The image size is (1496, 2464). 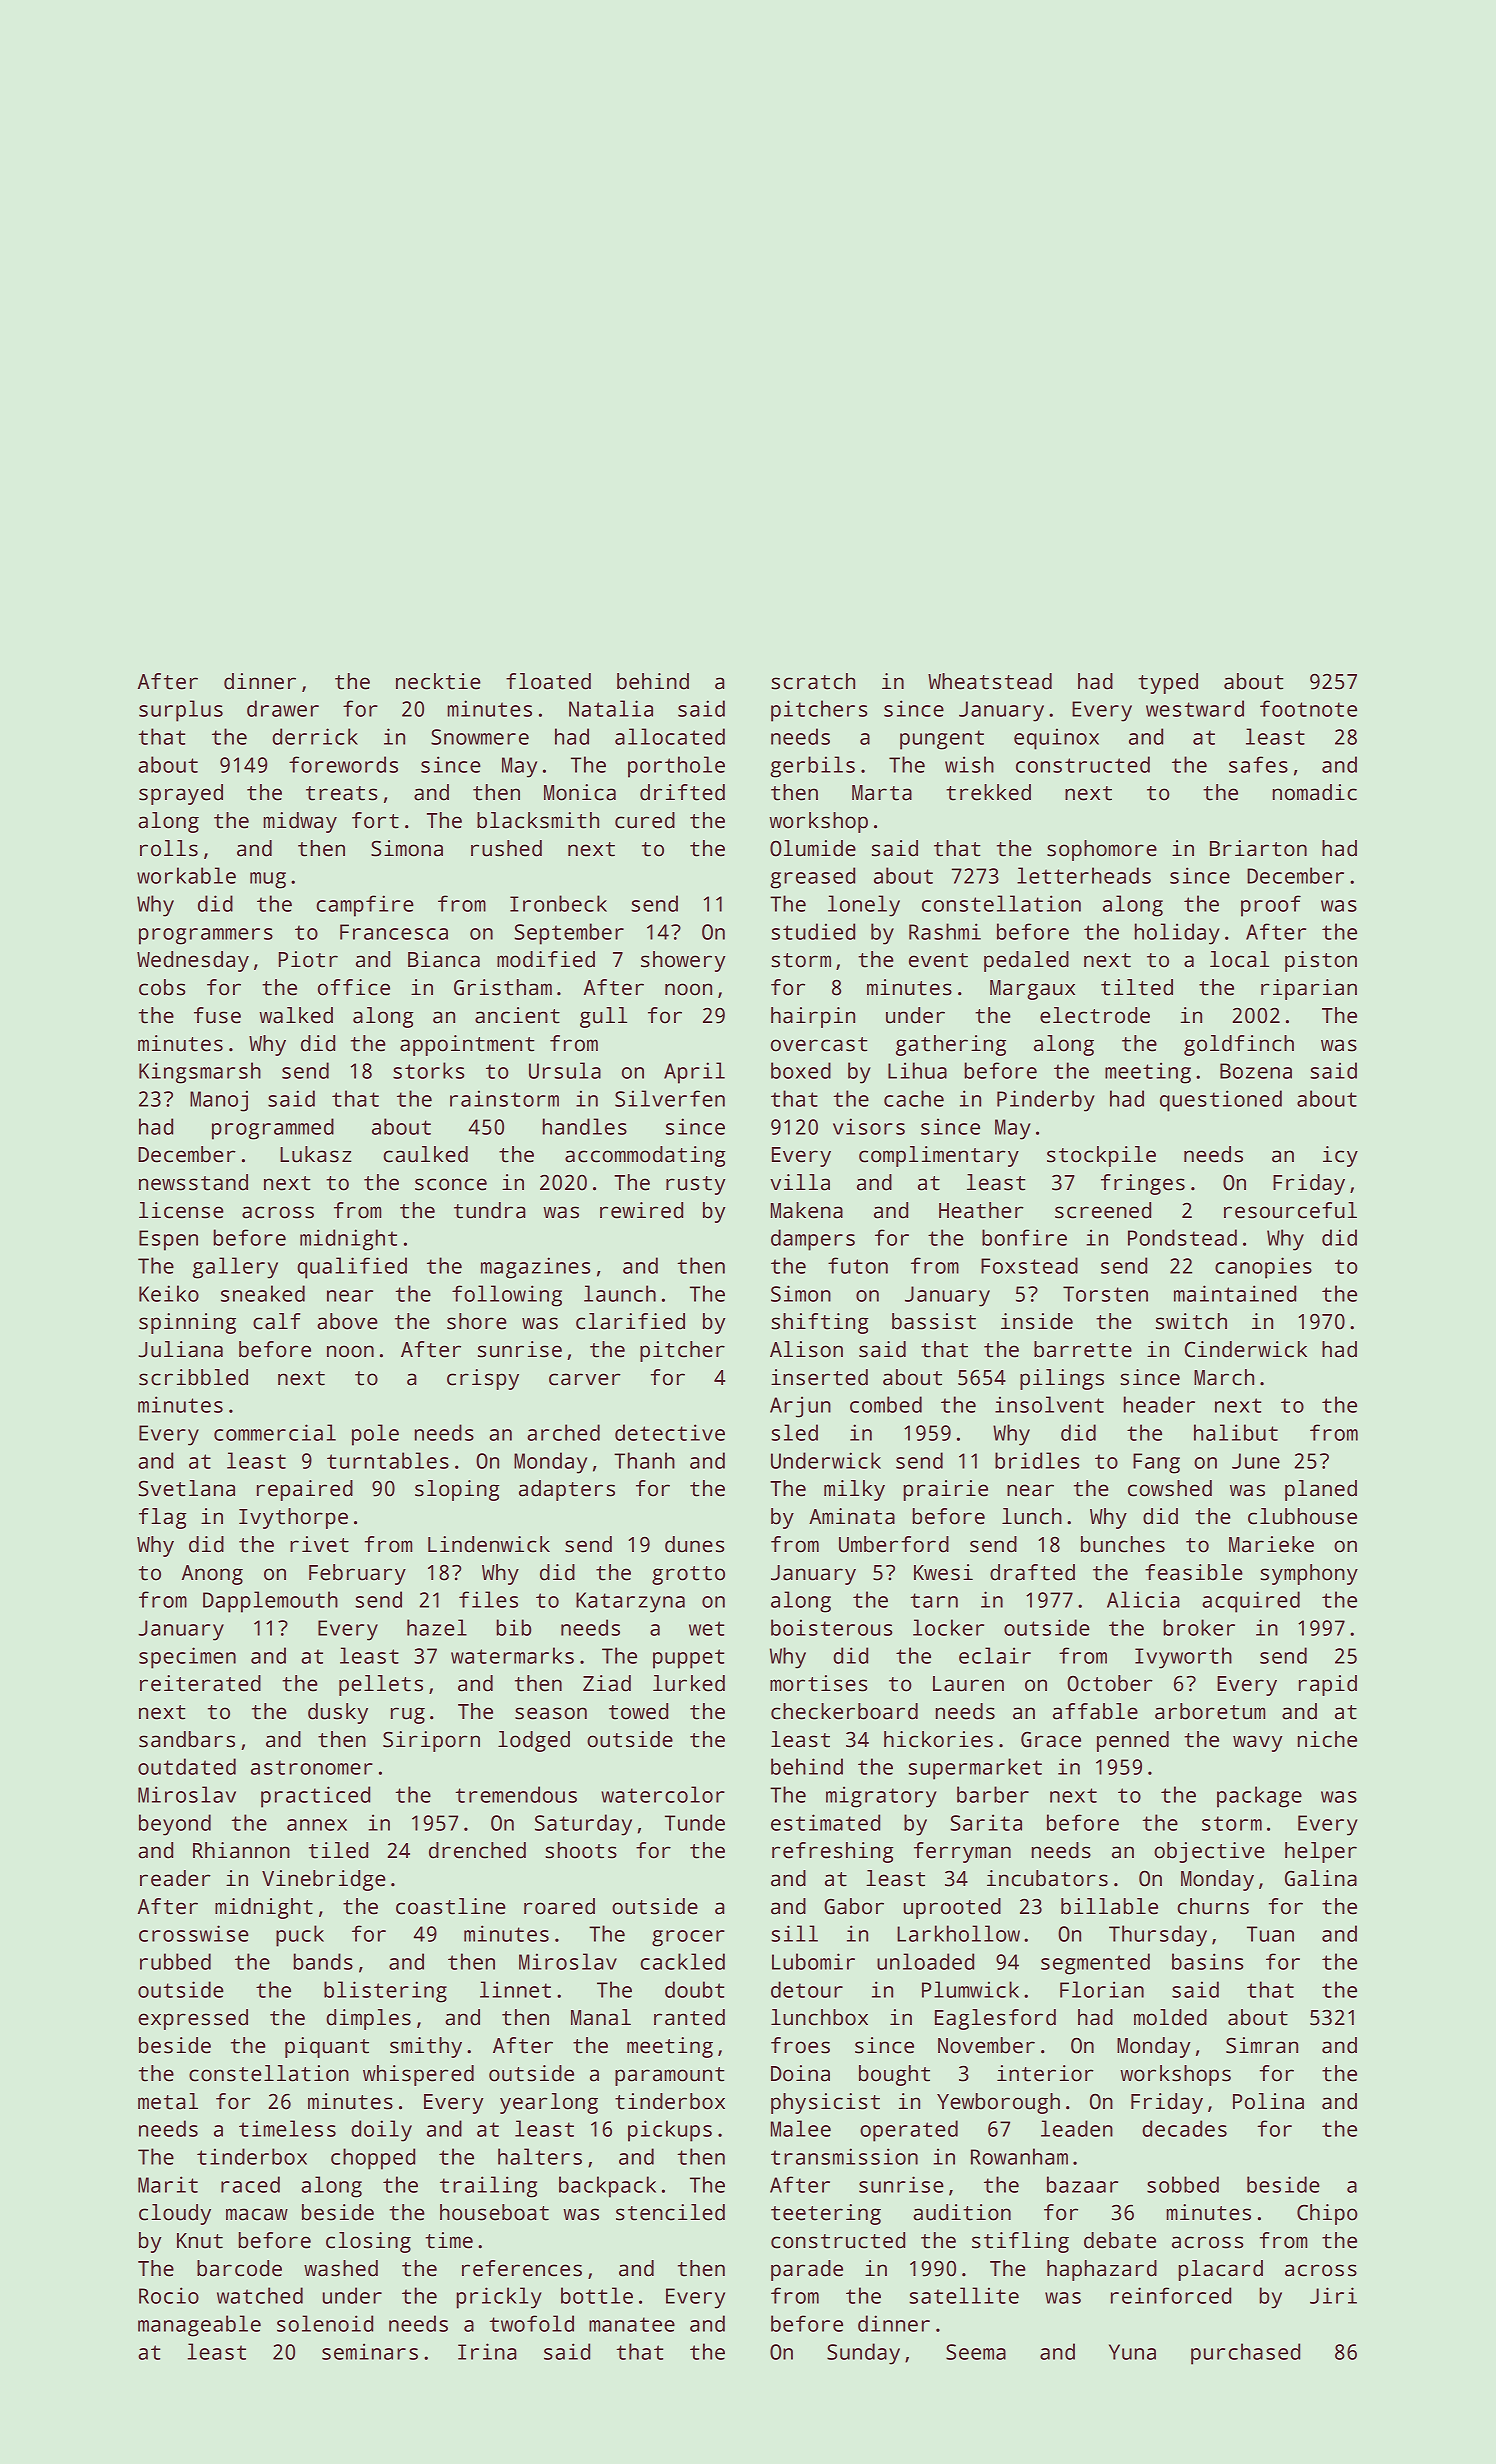 I want to click on proof, so click(x=1271, y=906).
